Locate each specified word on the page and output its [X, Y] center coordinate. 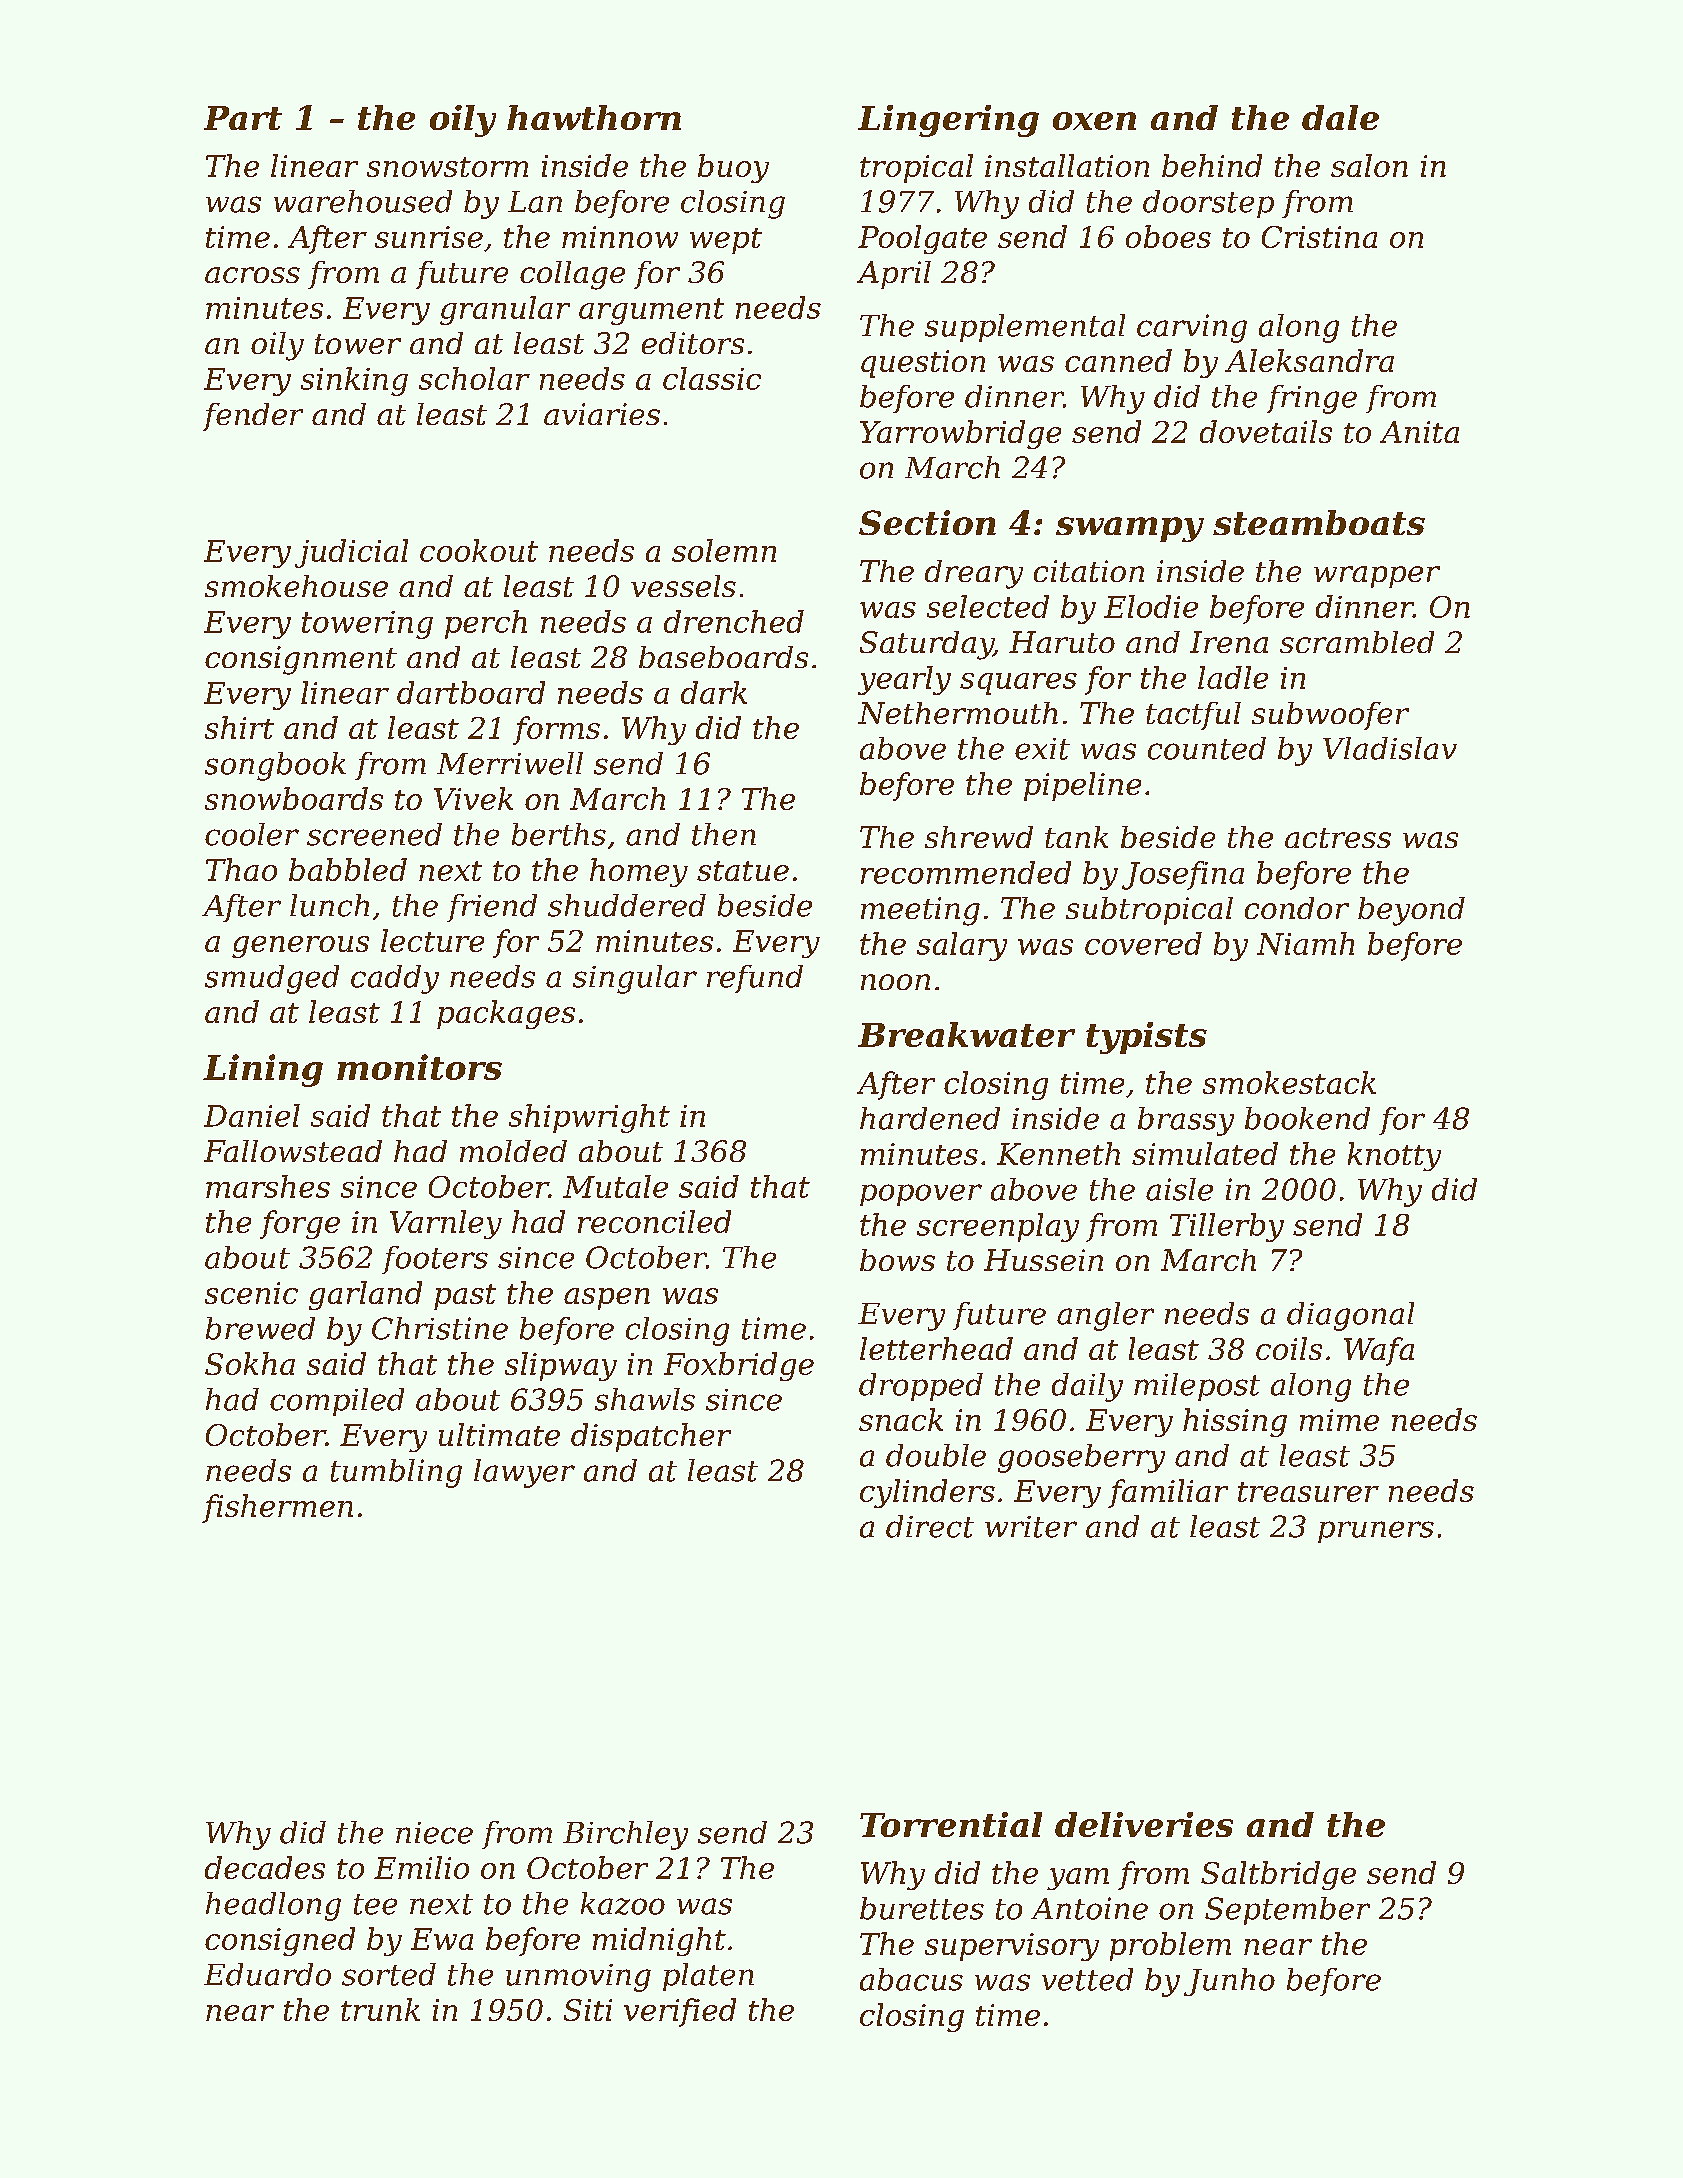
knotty [1394, 1156]
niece [434, 1833]
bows [897, 1260]
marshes [268, 1186]
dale [1340, 117]
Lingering [948, 121]
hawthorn [594, 117]
